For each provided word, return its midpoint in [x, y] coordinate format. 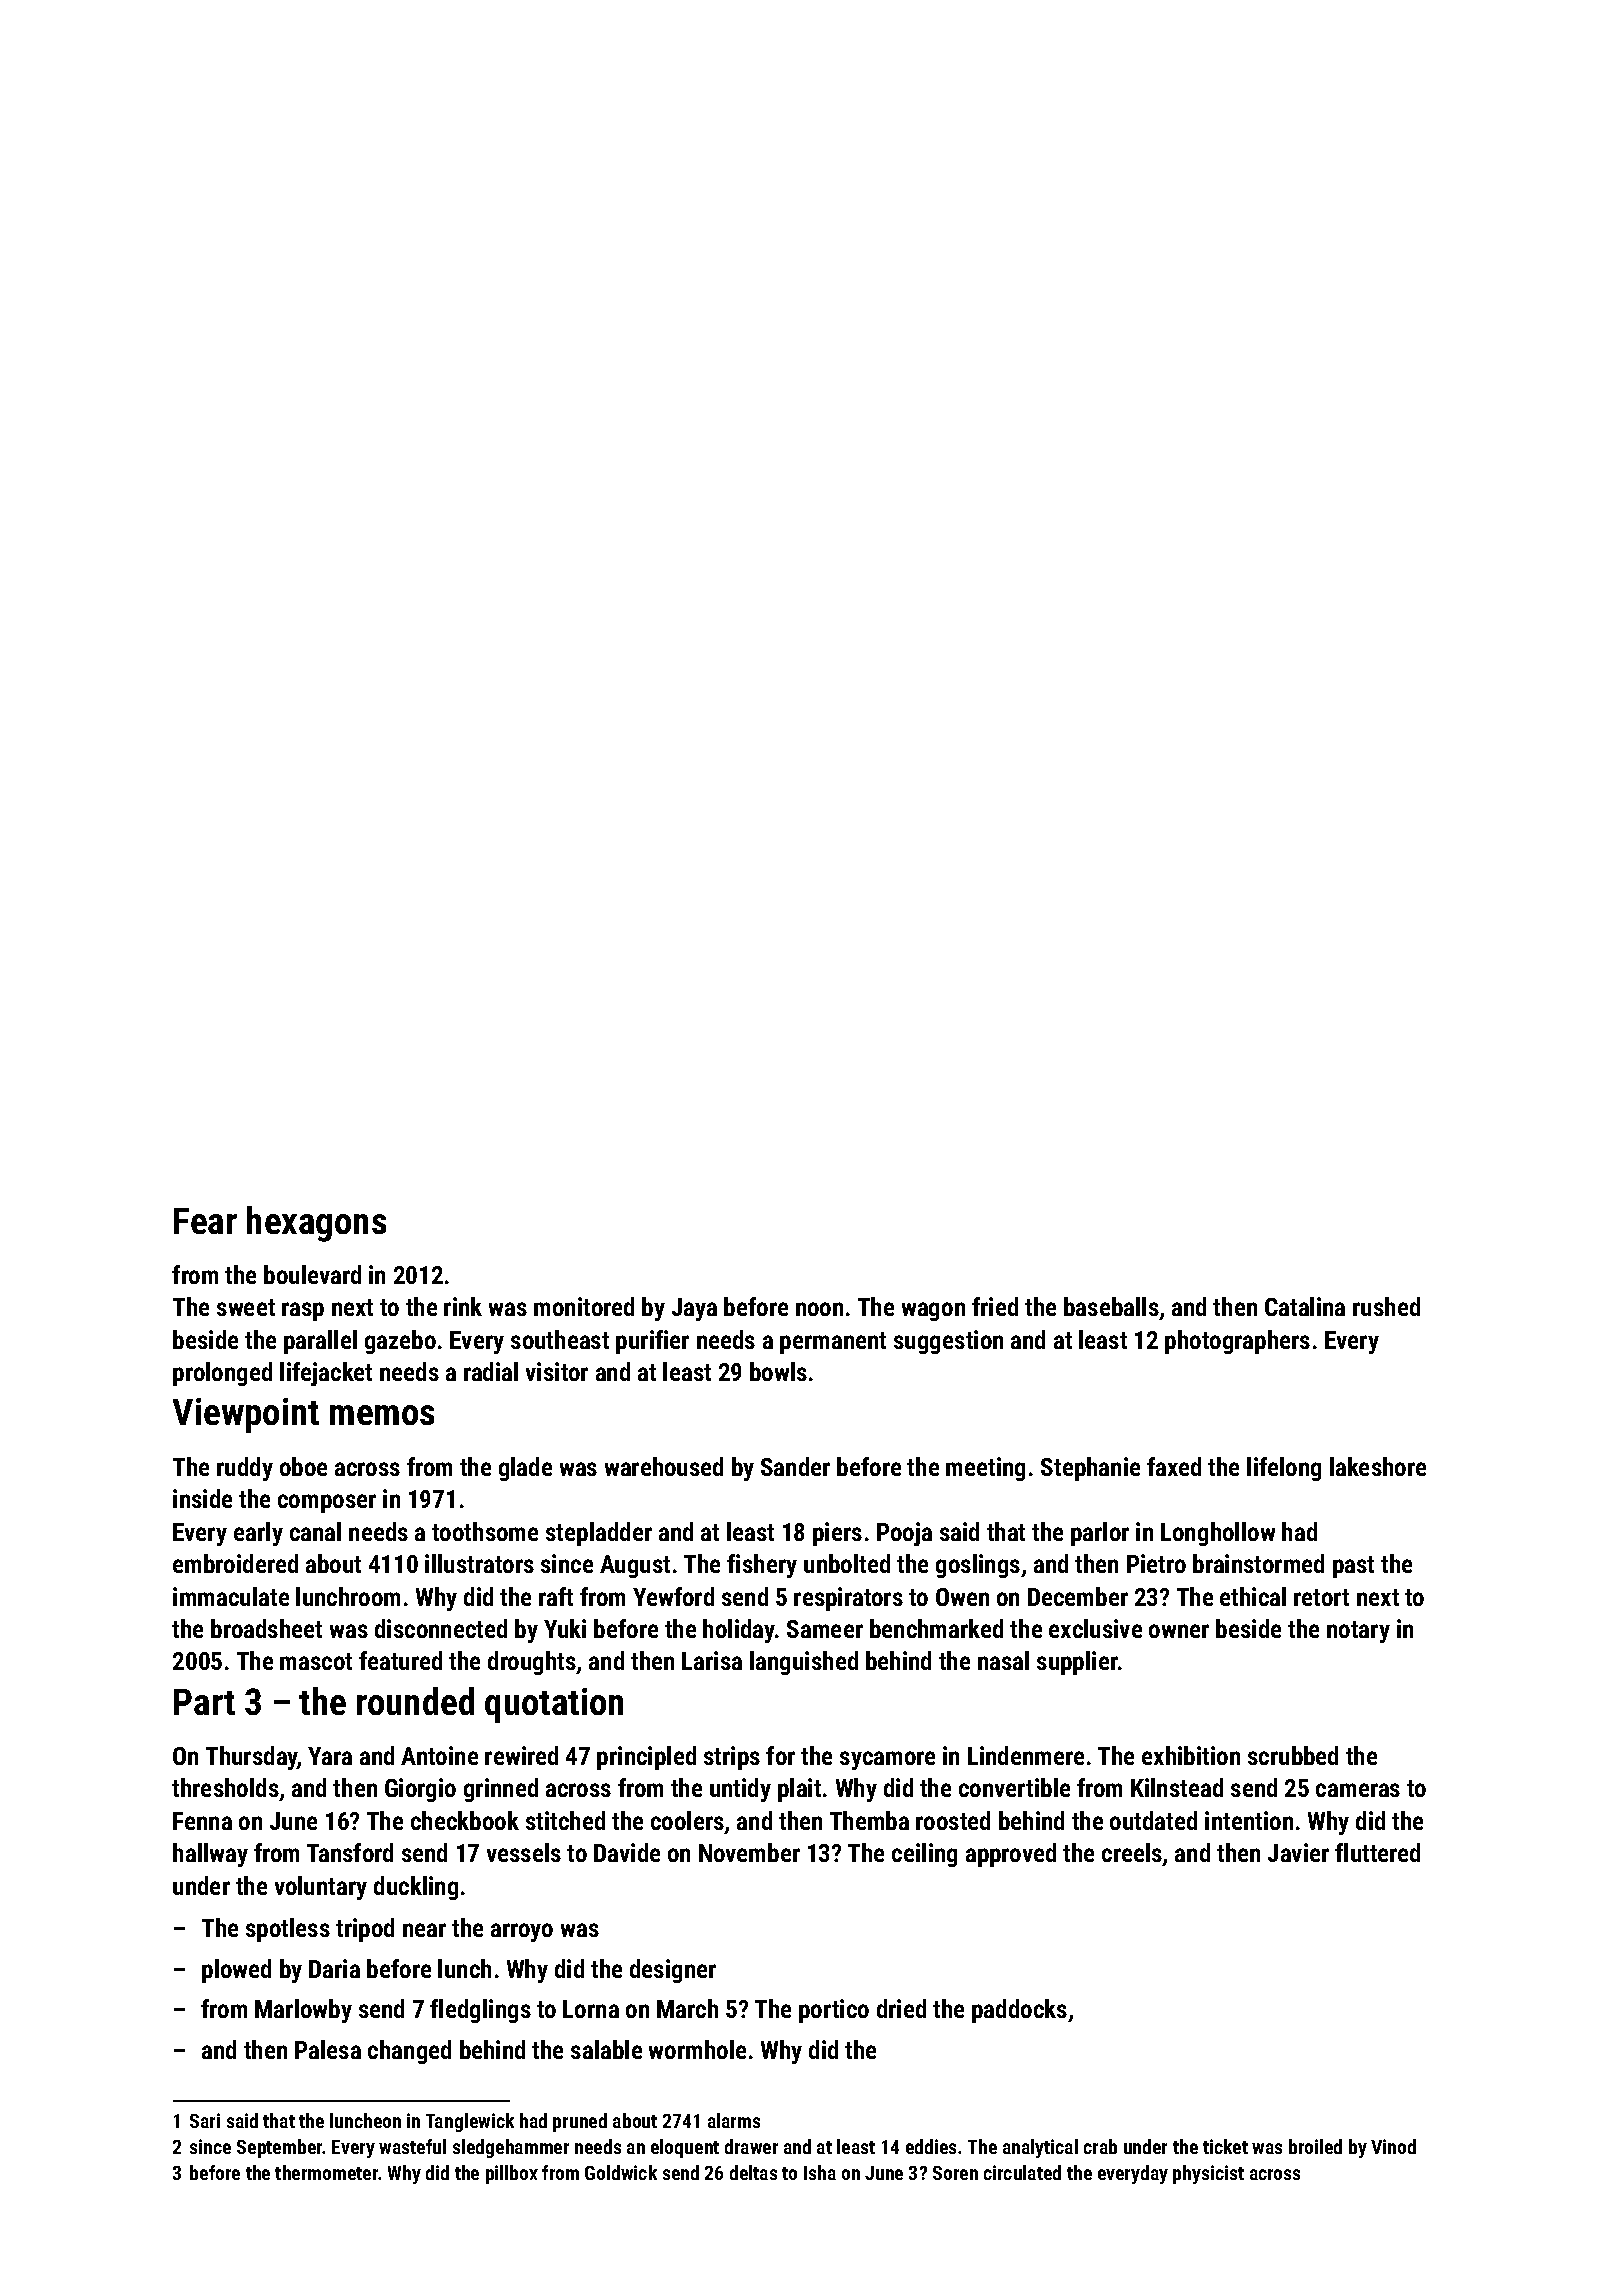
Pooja [904, 1534]
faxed [1174, 1466]
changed [409, 2052]
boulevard [312, 1274]
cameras [1358, 1790]
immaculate [231, 1596]
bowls [778, 1371]
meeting [985, 1469]
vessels [524, 1852]
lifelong [1284, 1469]
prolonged [222, 1374]
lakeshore [1378, 1466]
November [749, 1852]
